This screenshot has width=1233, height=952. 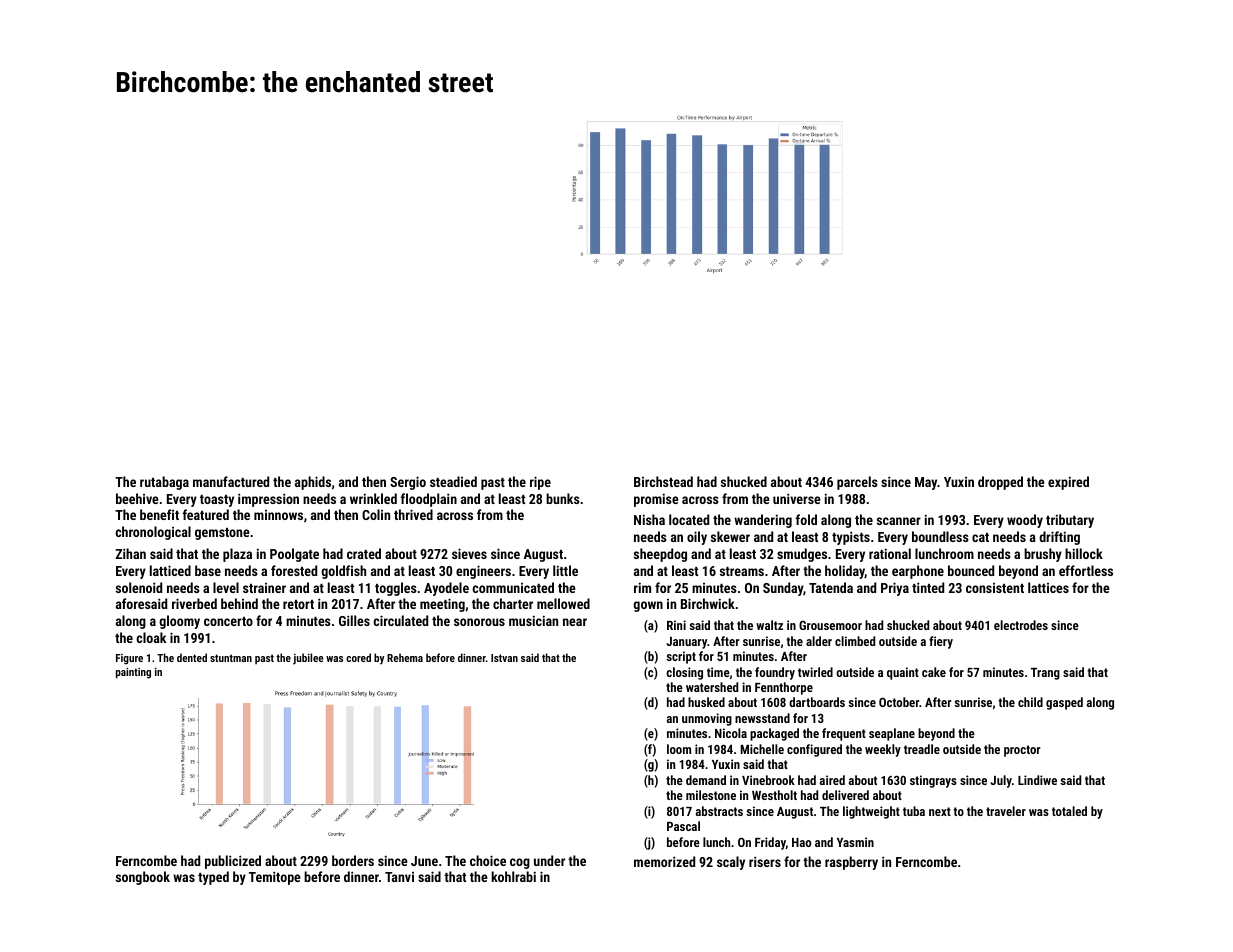 I want to click on painting, so click(x=133, y=673).
